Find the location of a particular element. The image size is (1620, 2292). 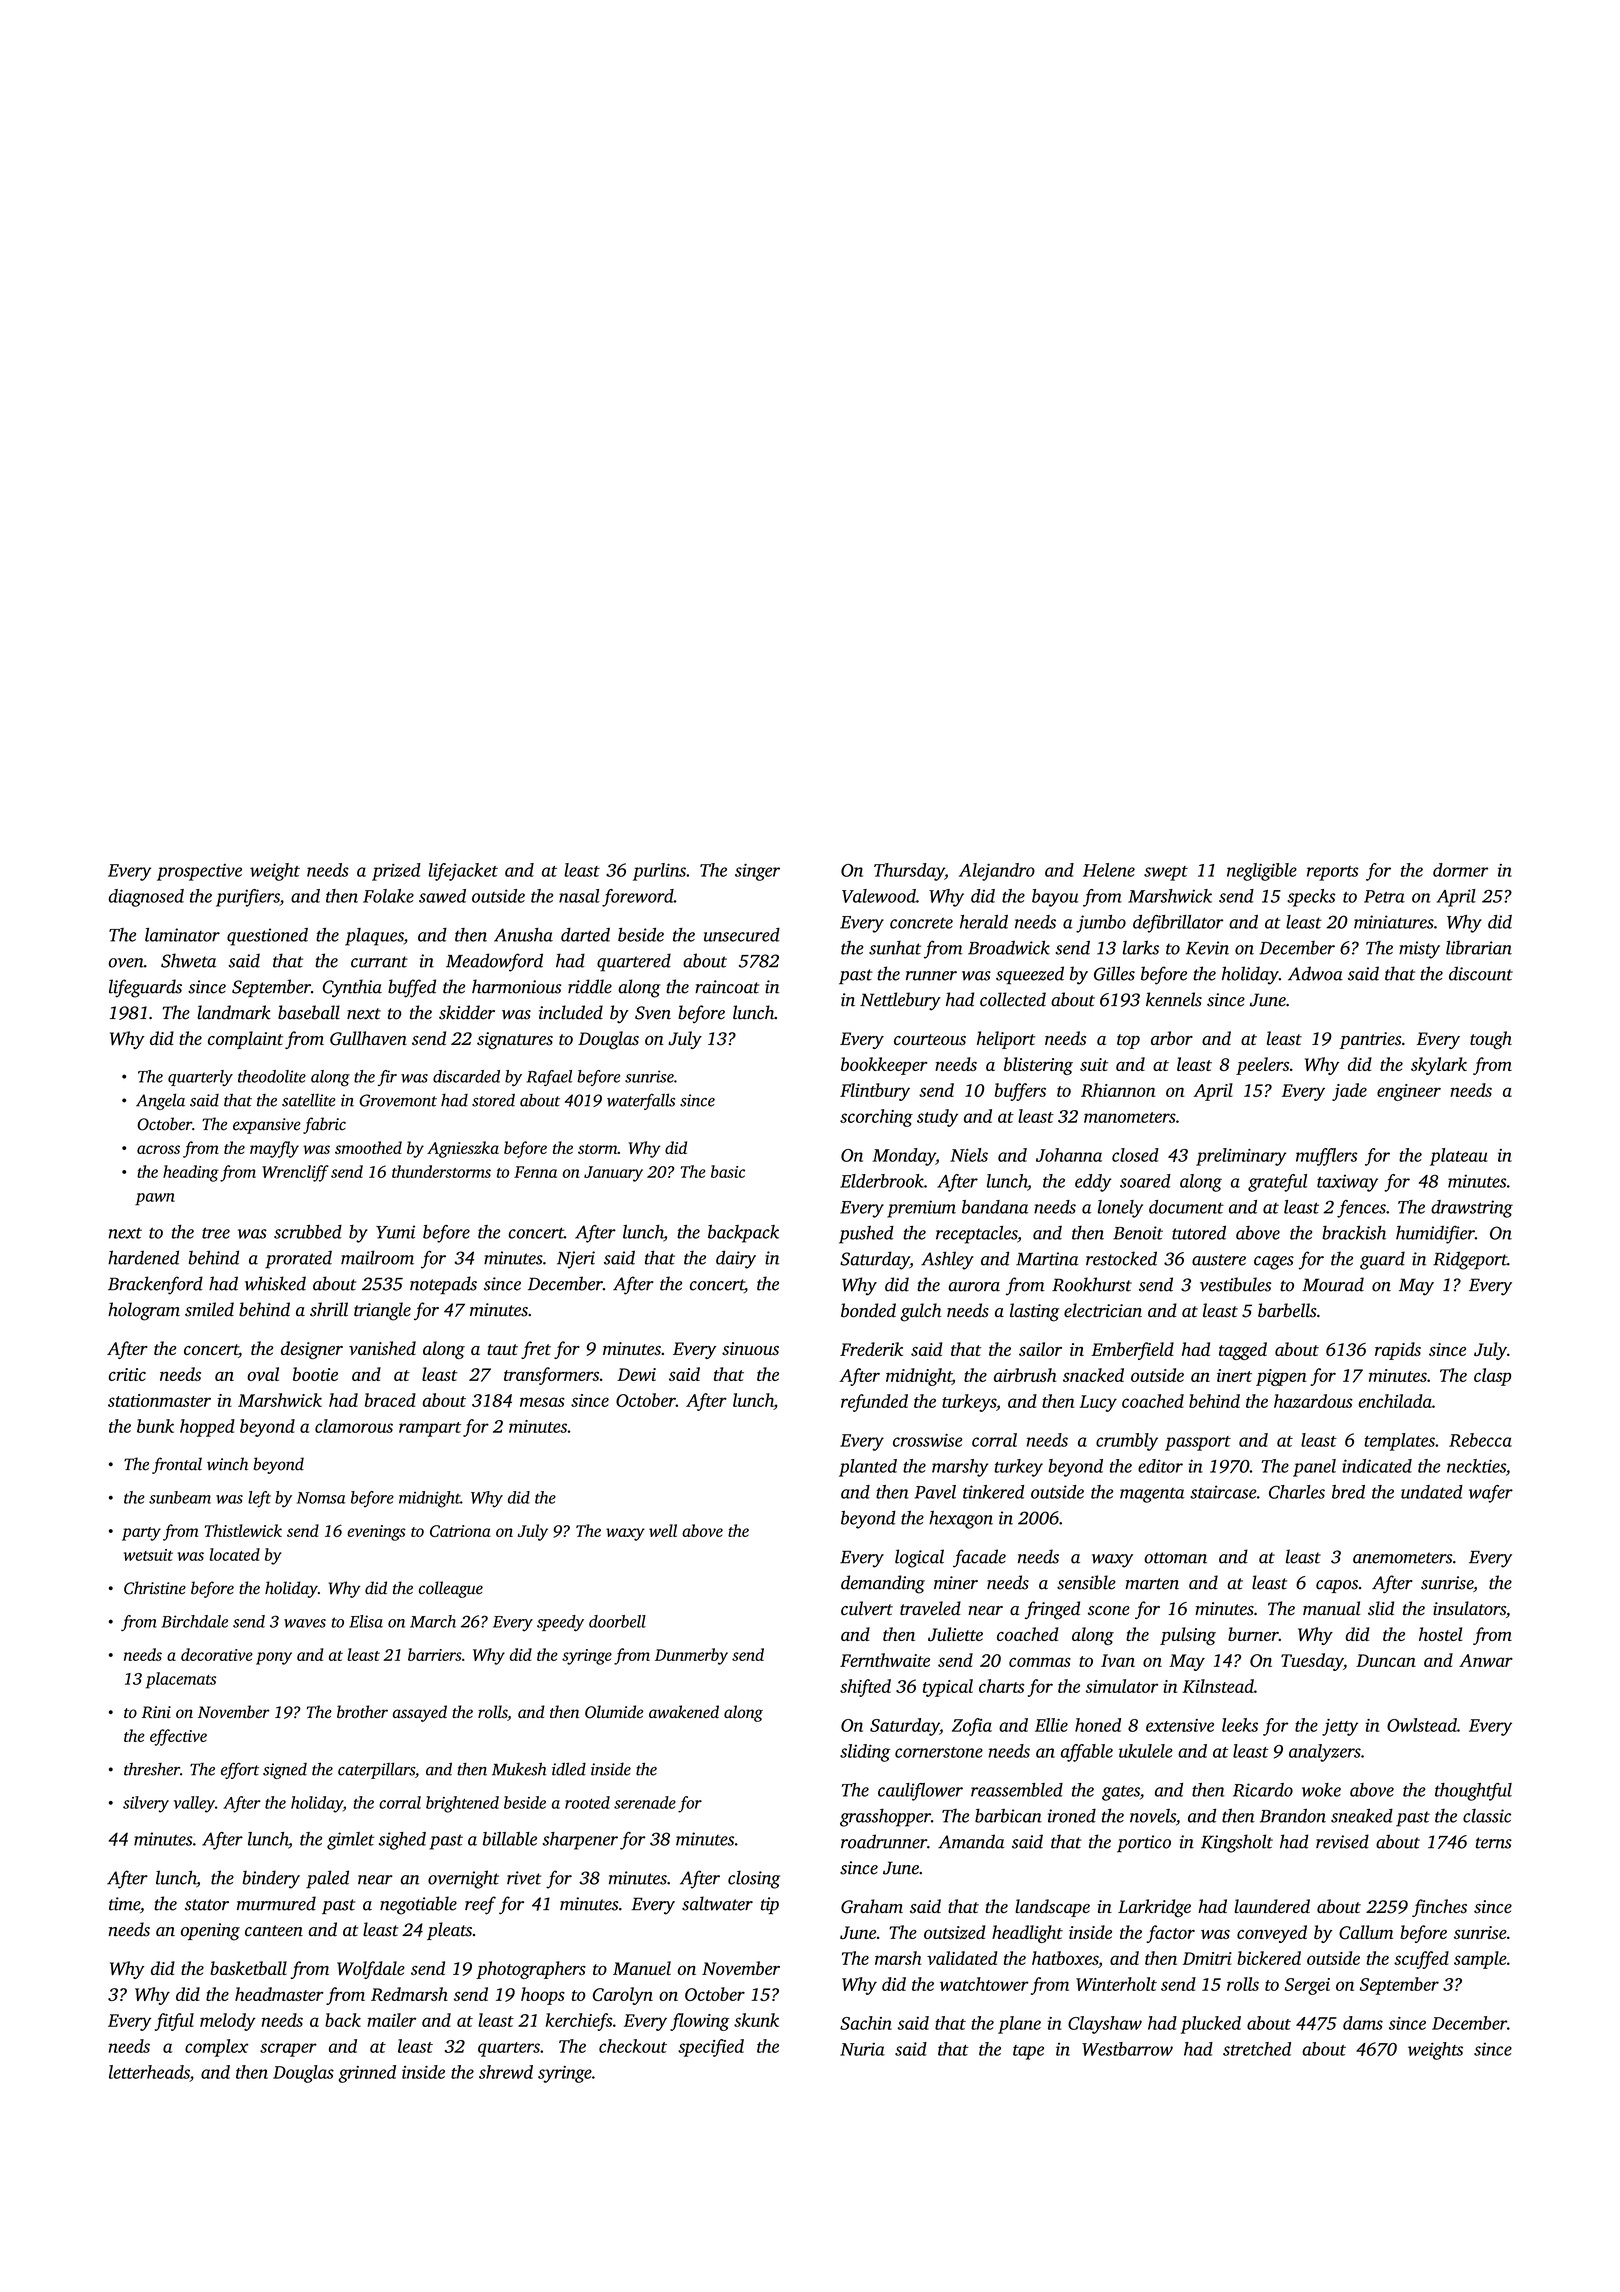

finches is located at coordinates (1439, 1908).
